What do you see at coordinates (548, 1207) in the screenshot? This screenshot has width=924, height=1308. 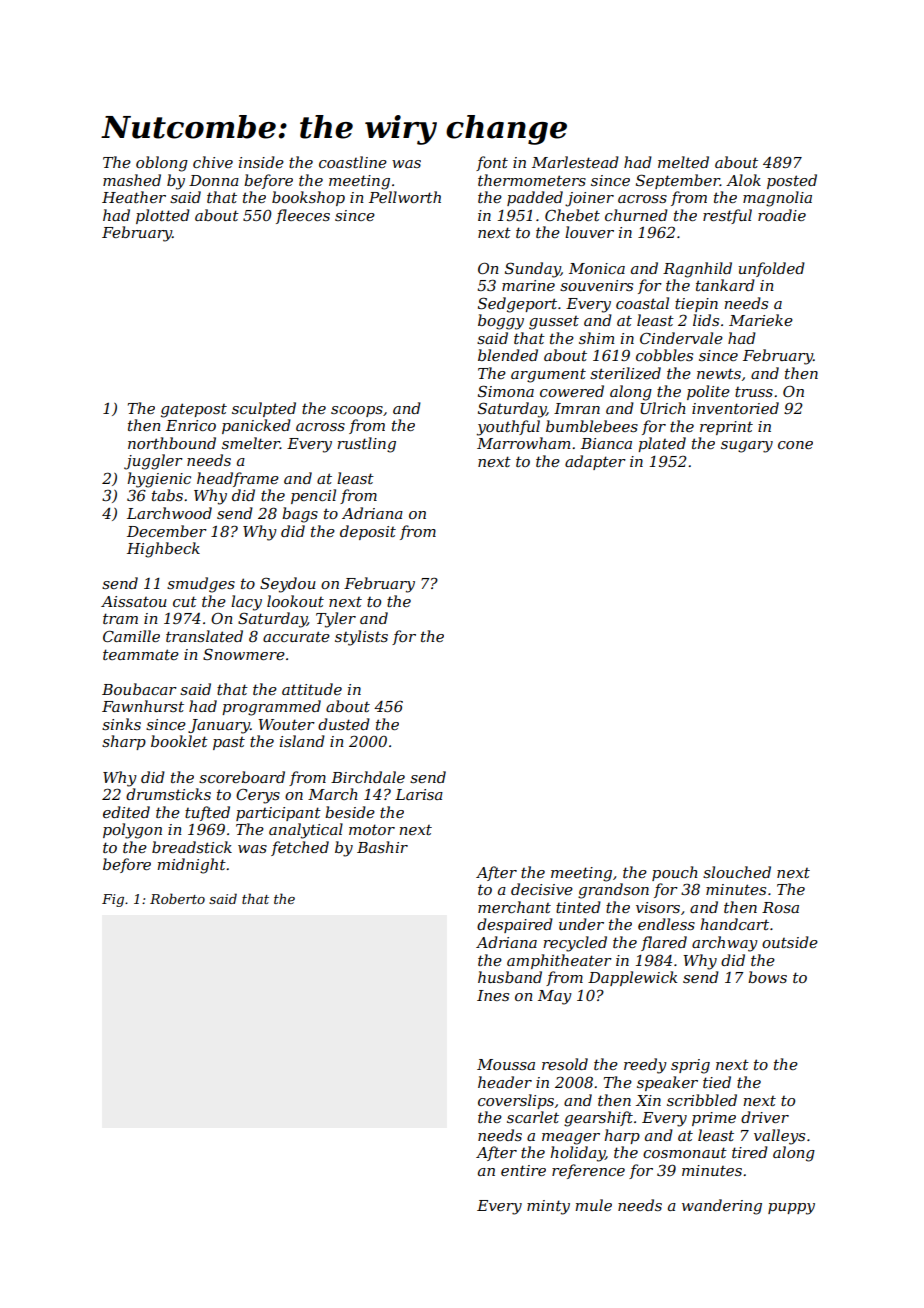 I see `minty` at bounding box center [548, 1207].
